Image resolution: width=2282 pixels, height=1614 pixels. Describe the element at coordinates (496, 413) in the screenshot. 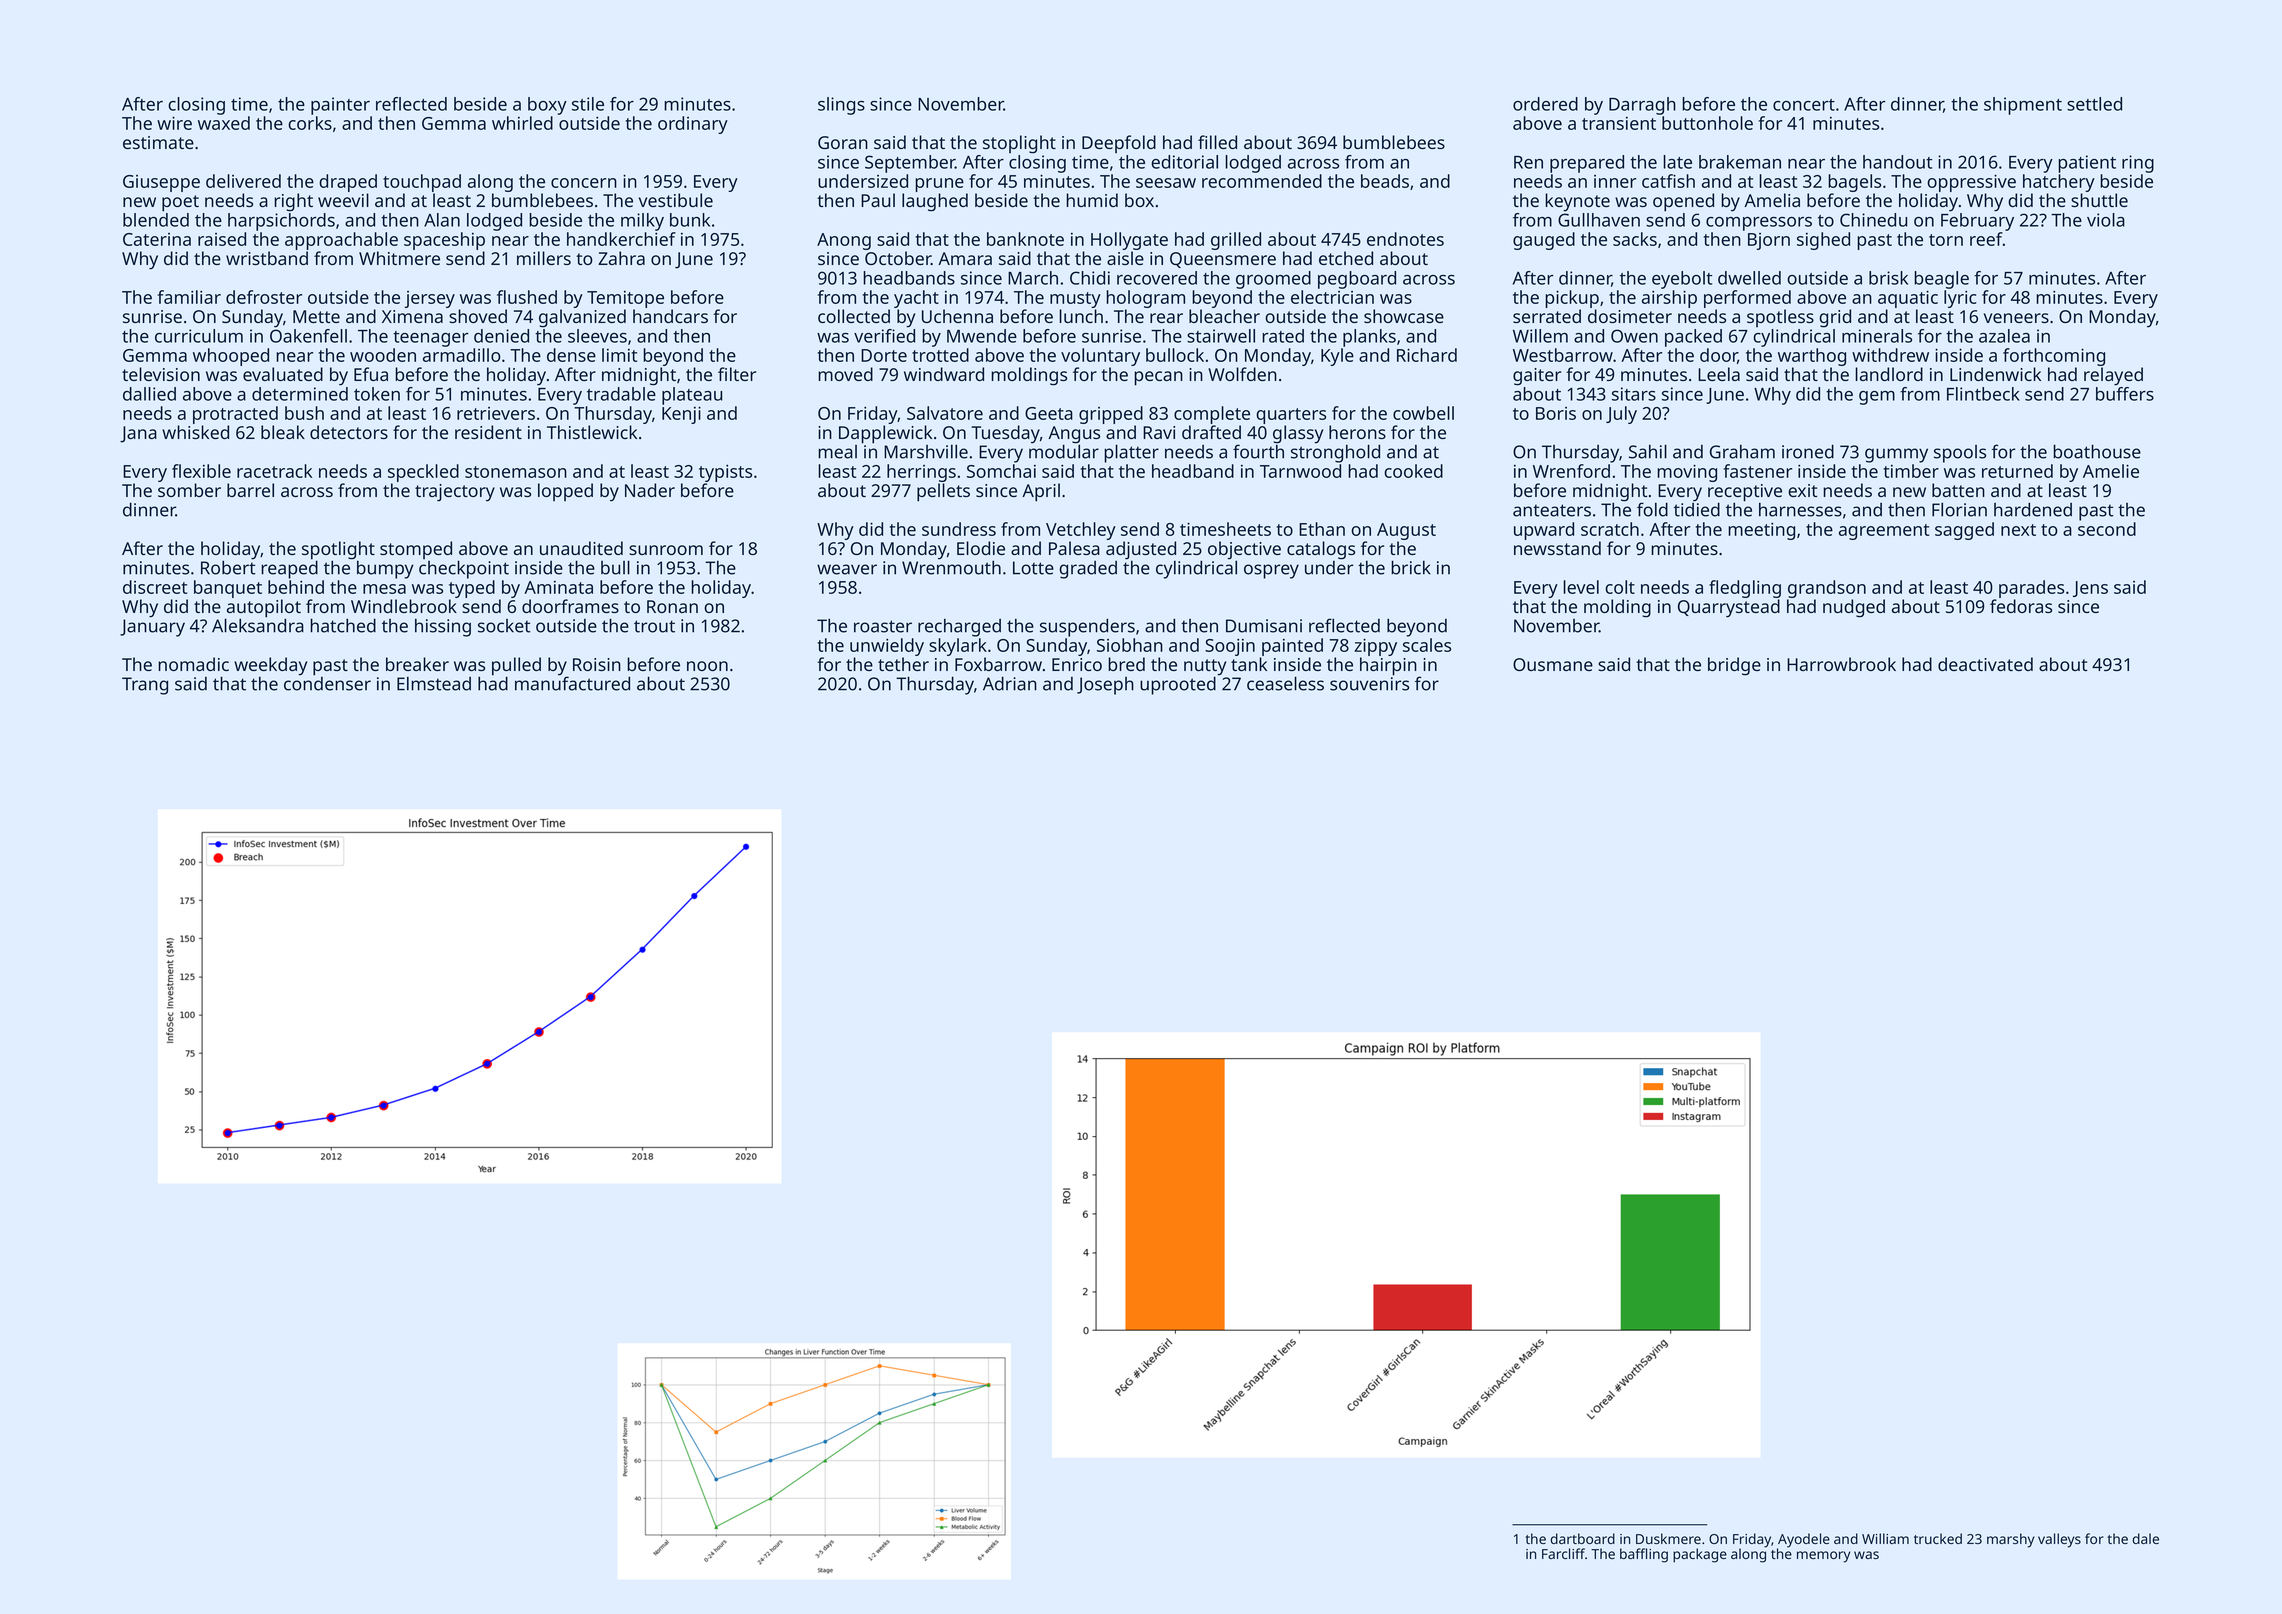

I see `retrievers` at that location.
